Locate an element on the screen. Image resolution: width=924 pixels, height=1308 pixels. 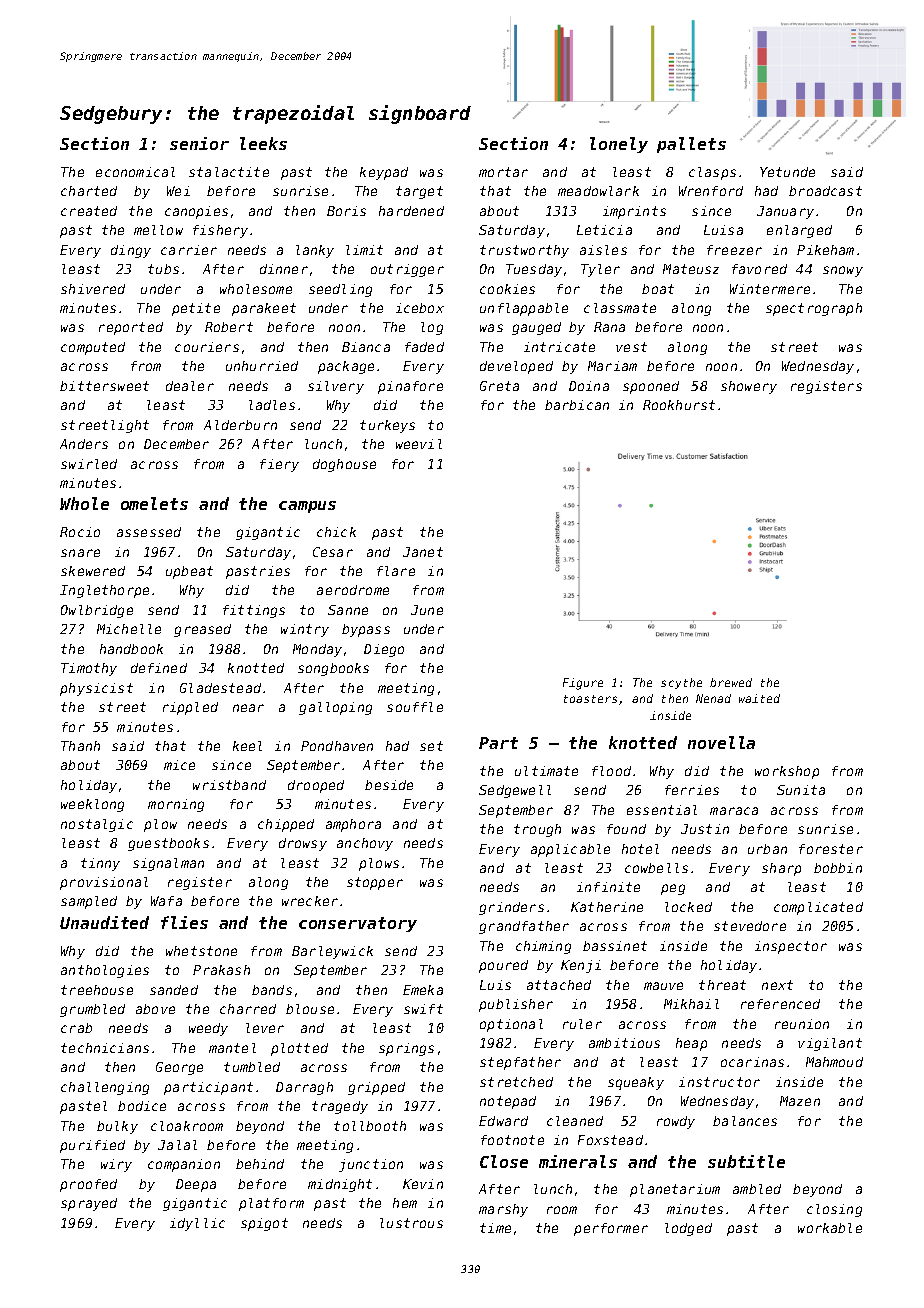
tumbled is located at coordinates (252, 1067).
